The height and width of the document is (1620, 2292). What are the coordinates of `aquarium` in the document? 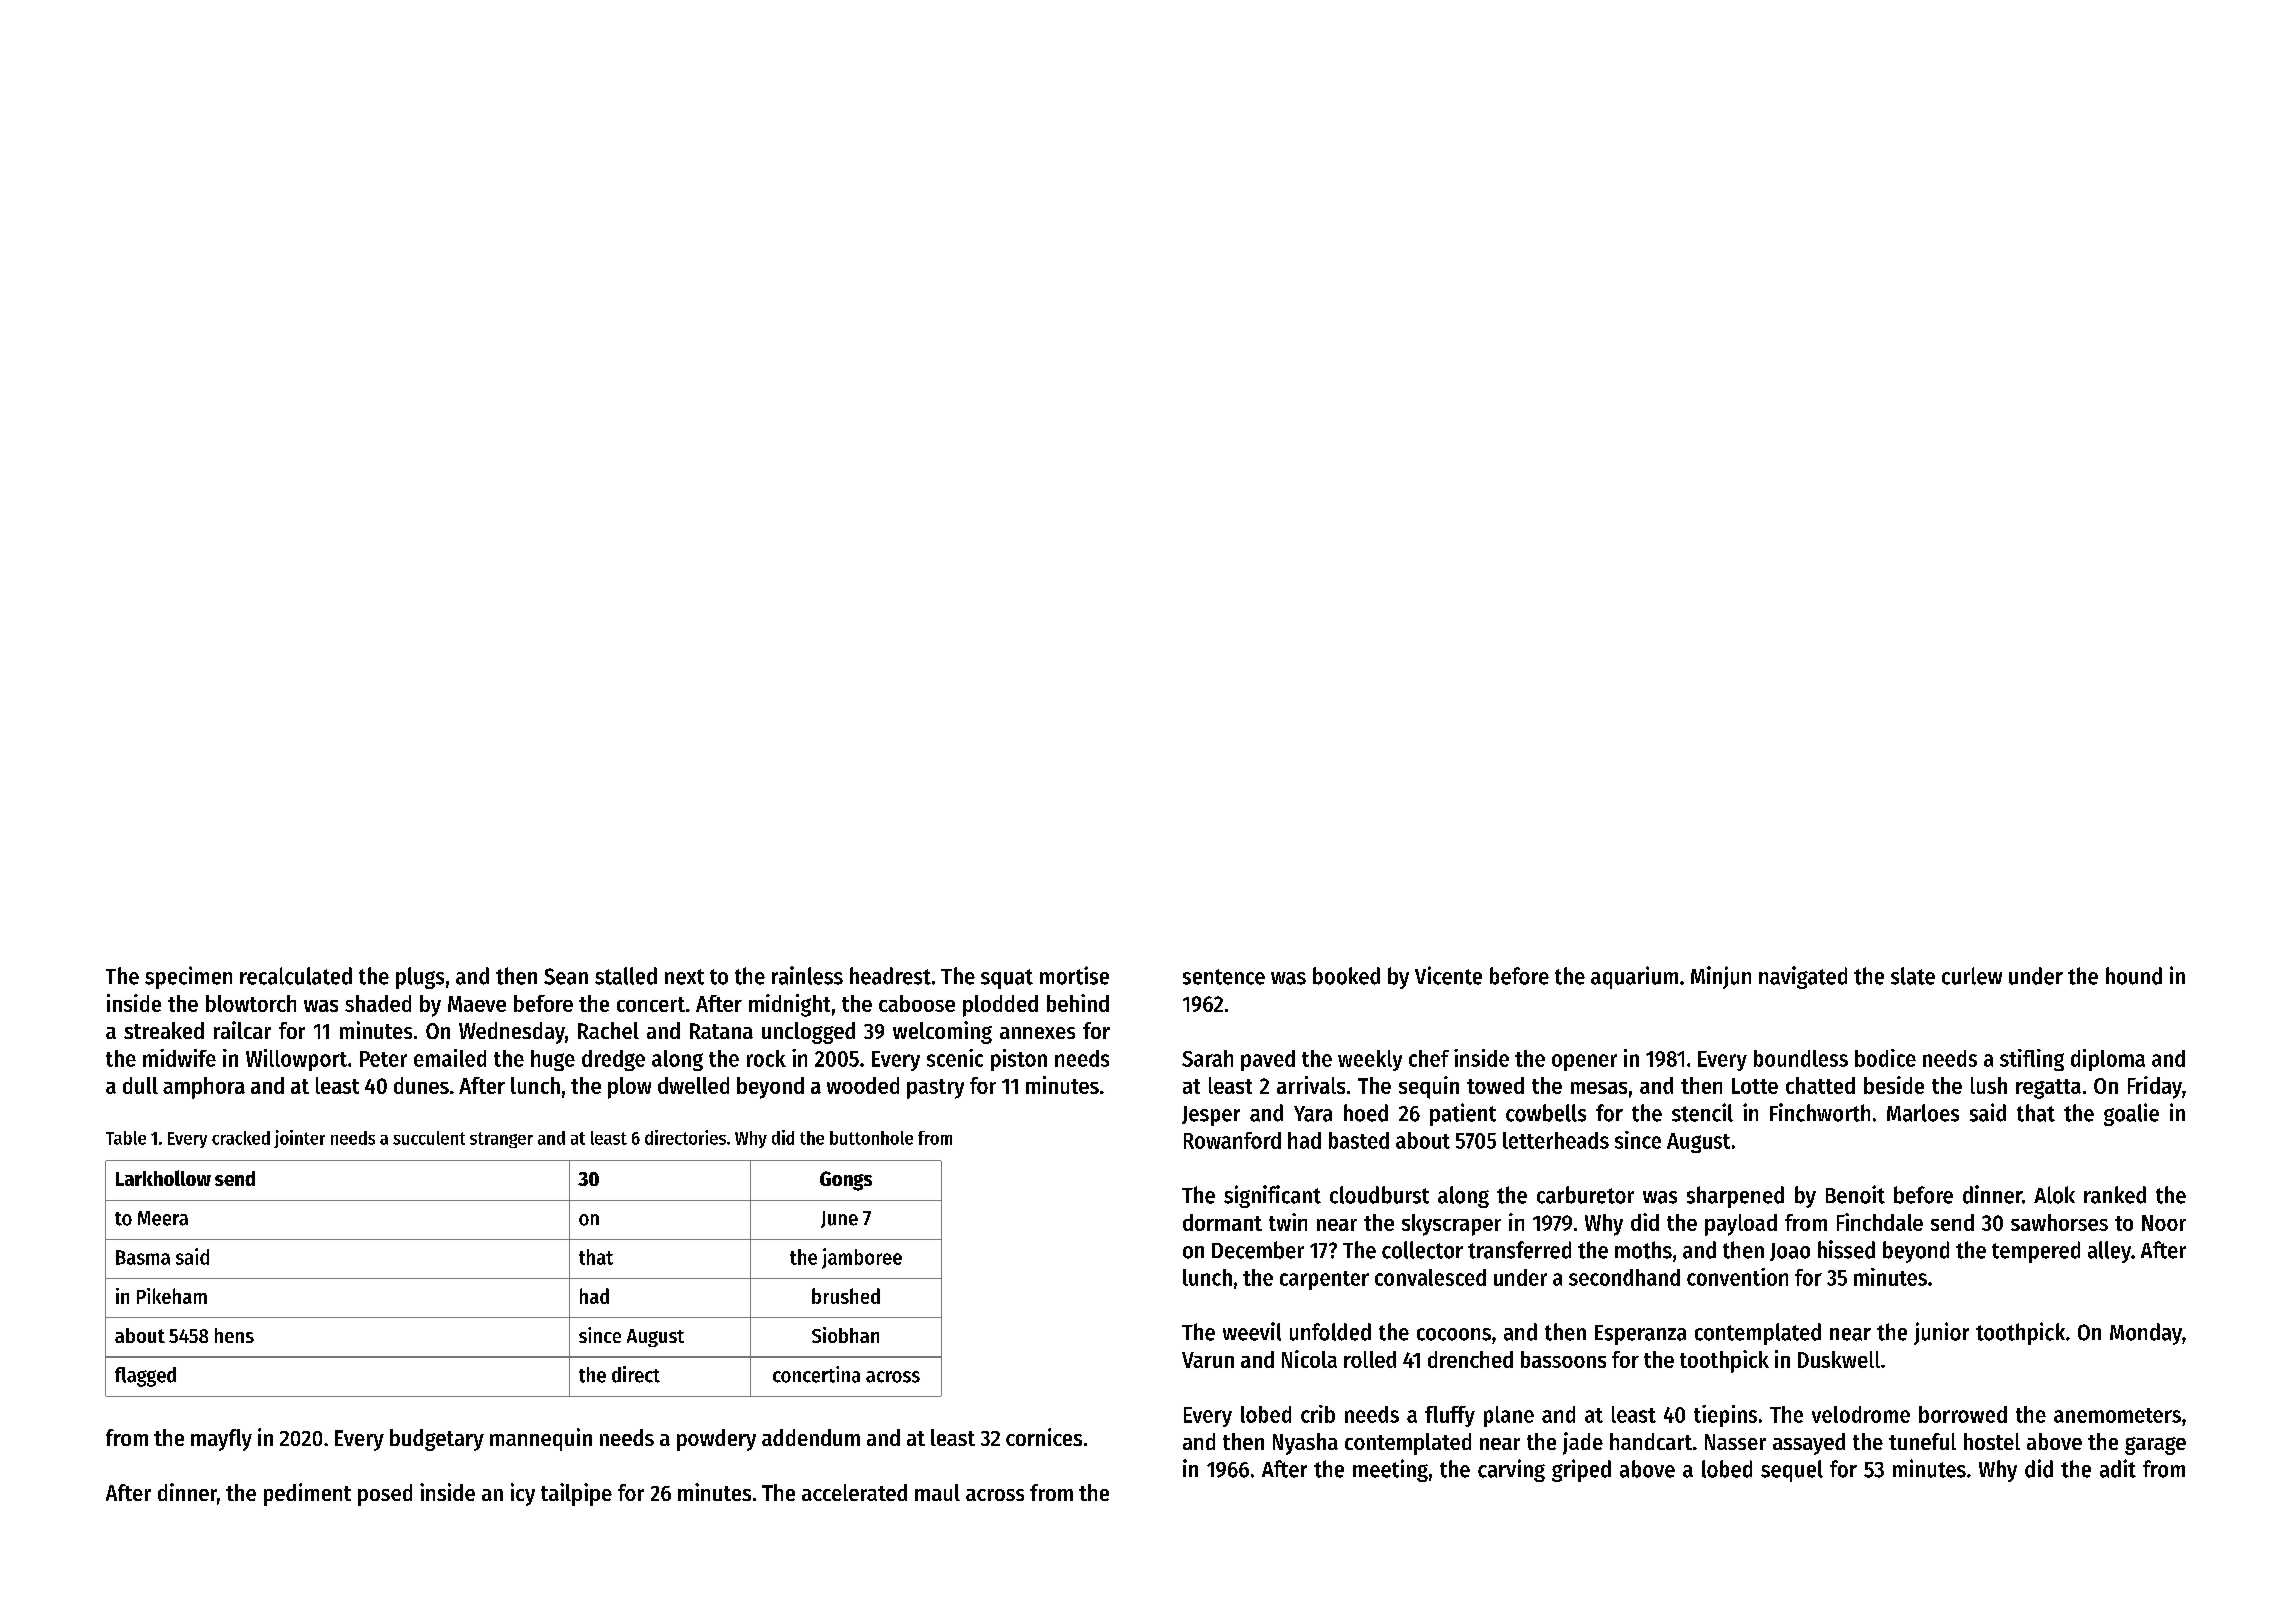 It's located at (1634, 977).
